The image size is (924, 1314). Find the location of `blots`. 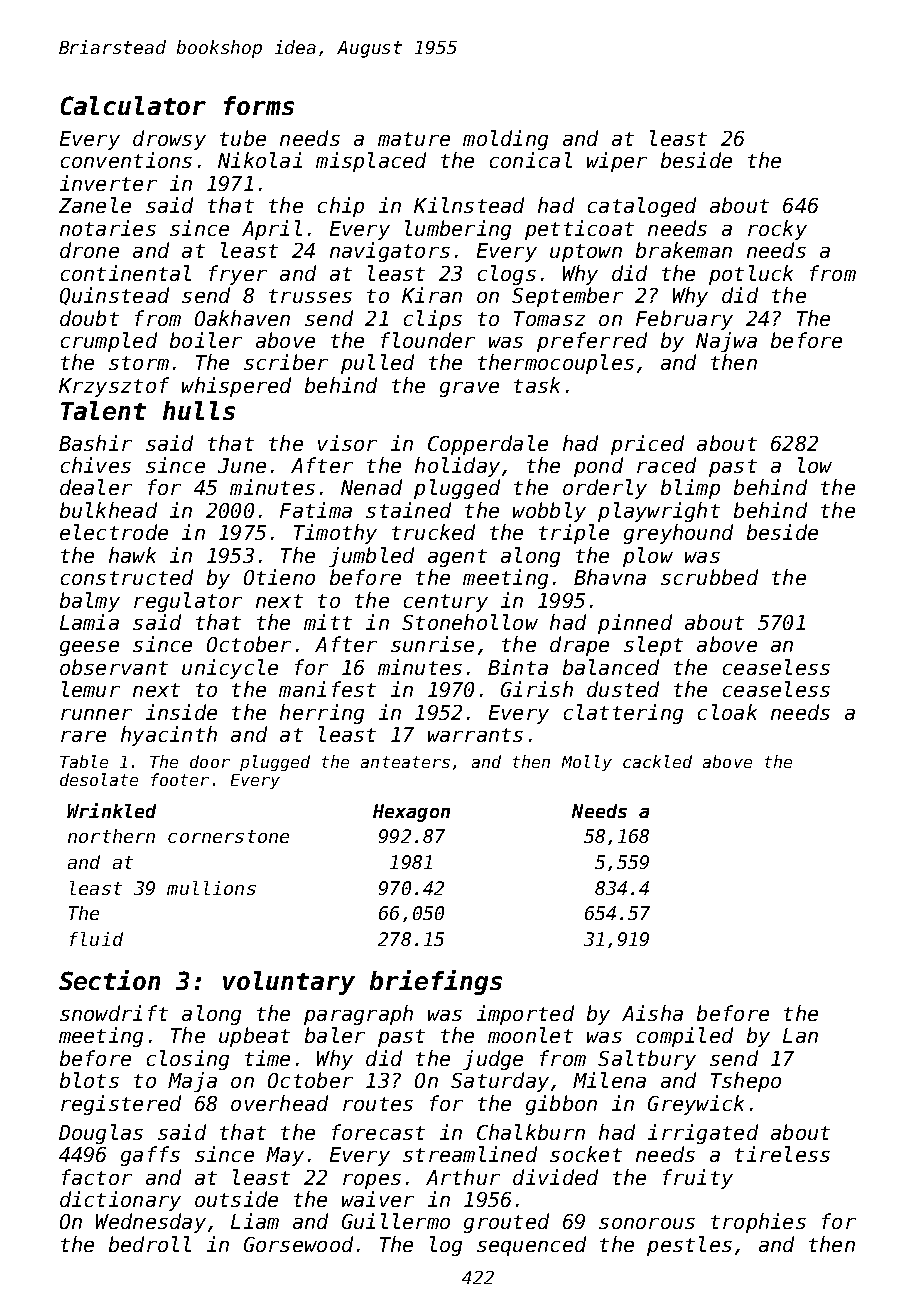

blots is located at coordinates (89, 1080).
